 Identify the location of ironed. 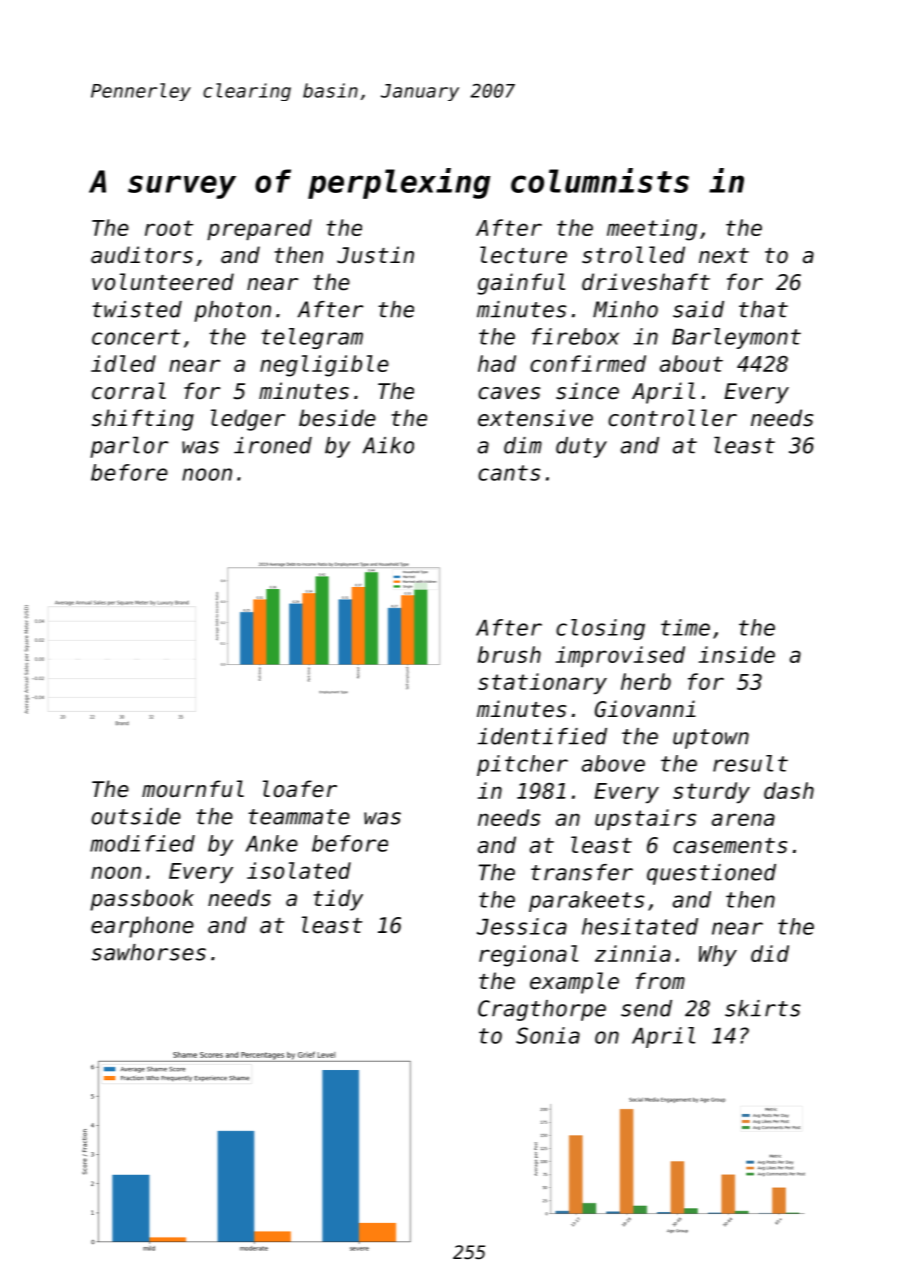
(273, 445).
